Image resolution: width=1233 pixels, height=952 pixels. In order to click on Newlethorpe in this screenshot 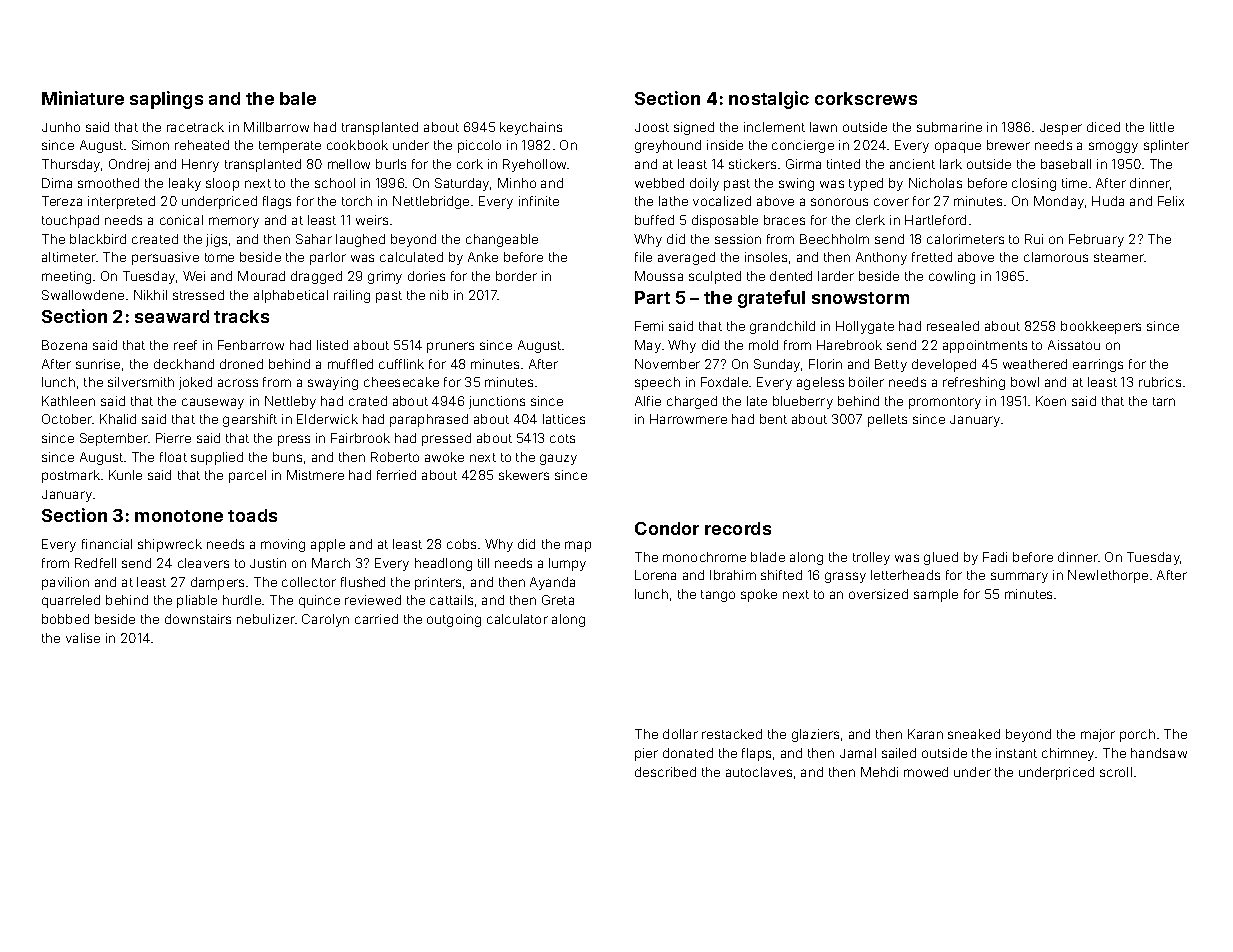, I will do `click(1108, 576)`.
